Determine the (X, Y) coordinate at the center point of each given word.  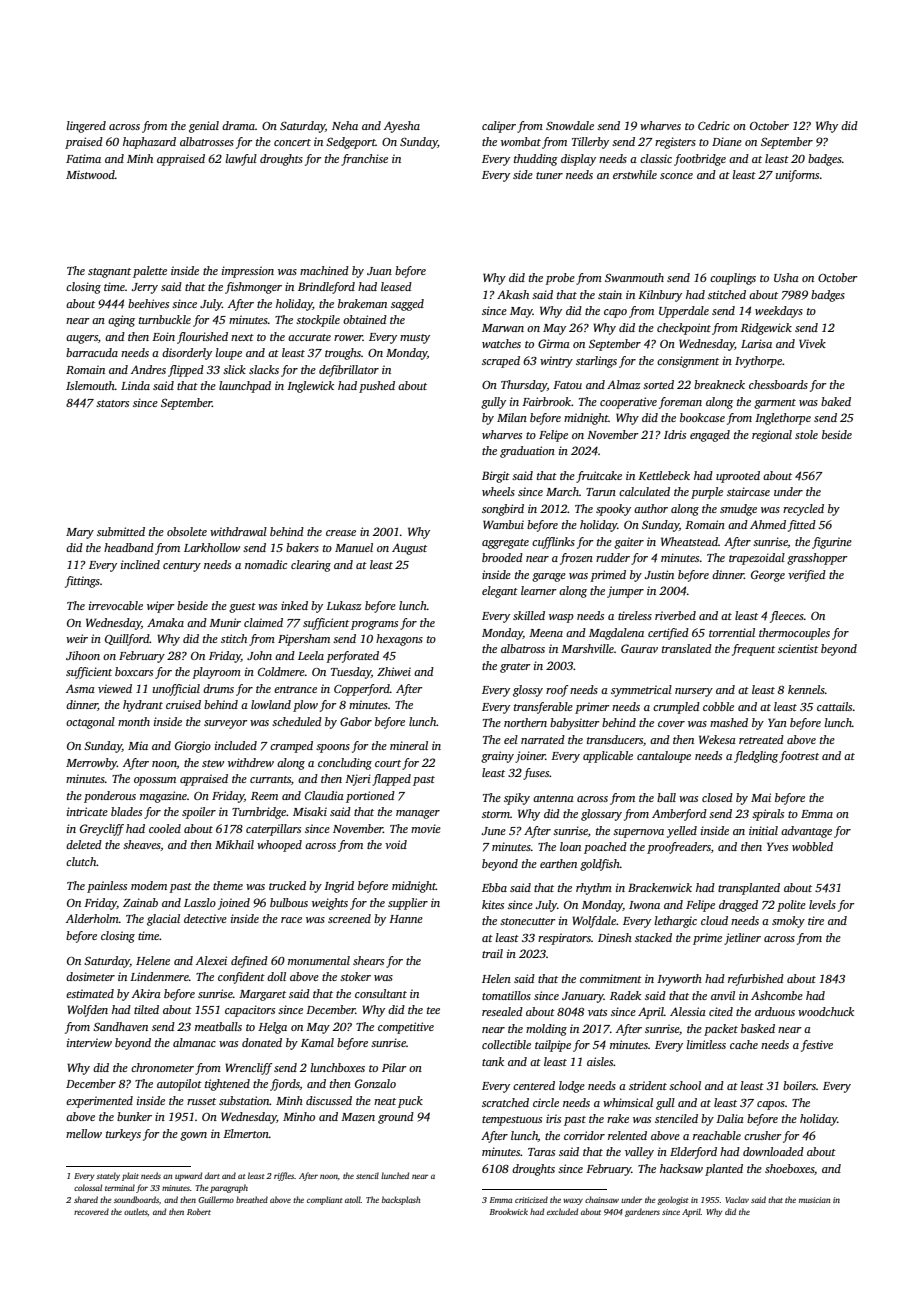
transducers (615, 739)
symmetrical (641, 691)
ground (396, 1118)
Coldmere (281, 671)
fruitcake (599, 477)
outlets (136, 1211)
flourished (202, 338)
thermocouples (794, 634)
